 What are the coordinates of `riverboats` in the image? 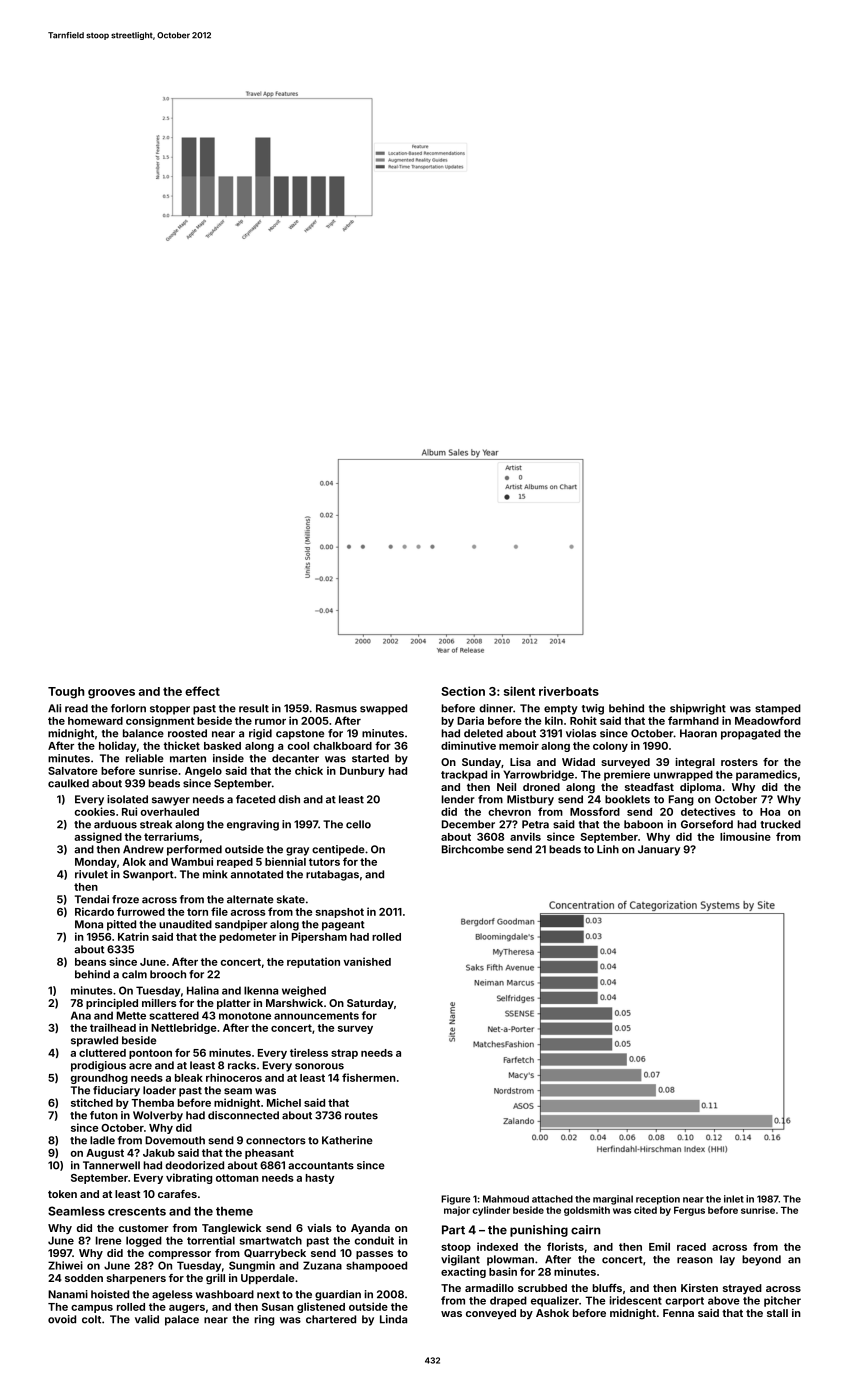 It's located at (569, 691).
